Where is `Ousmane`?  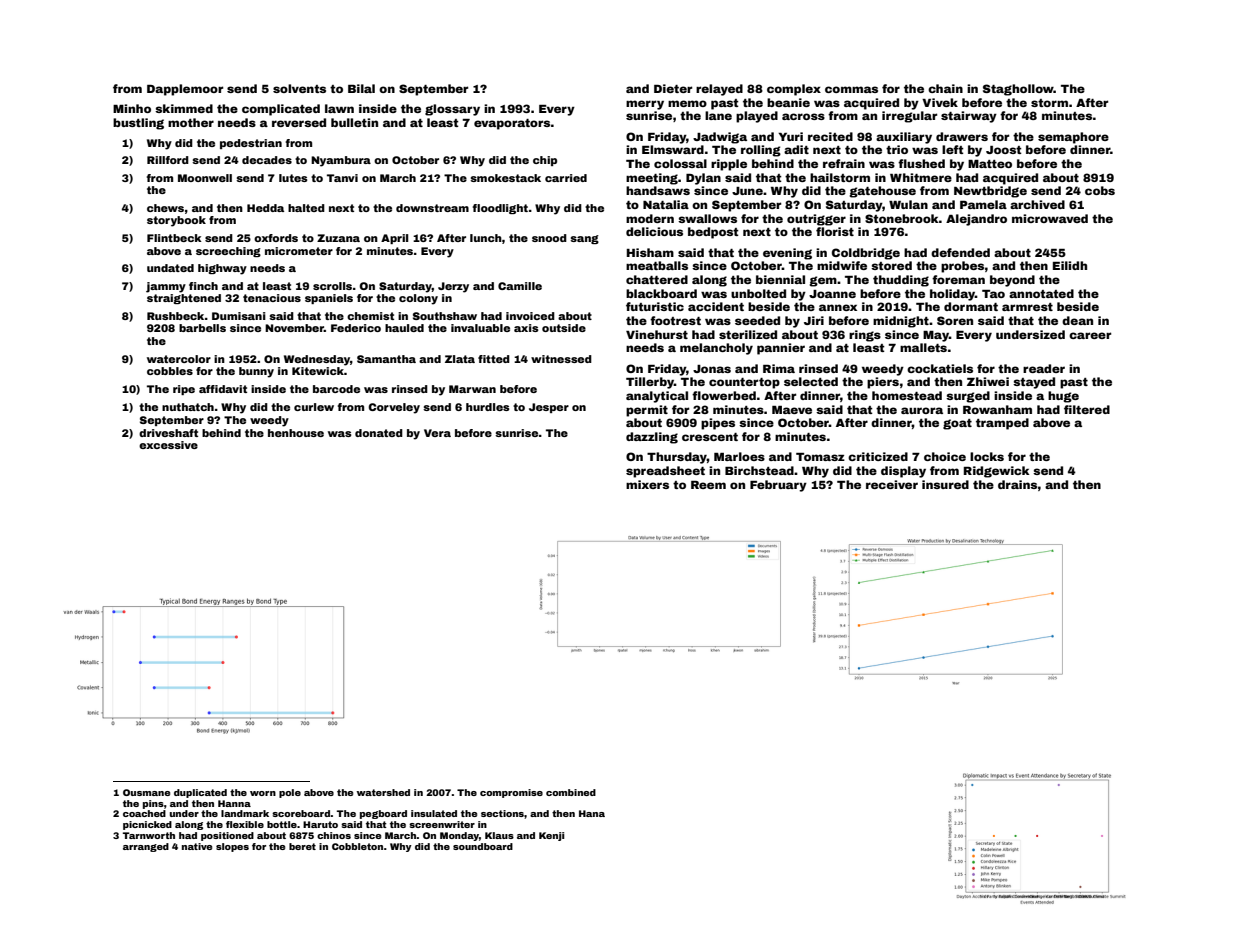 Ousmane is located at coordinates (146, 792).
